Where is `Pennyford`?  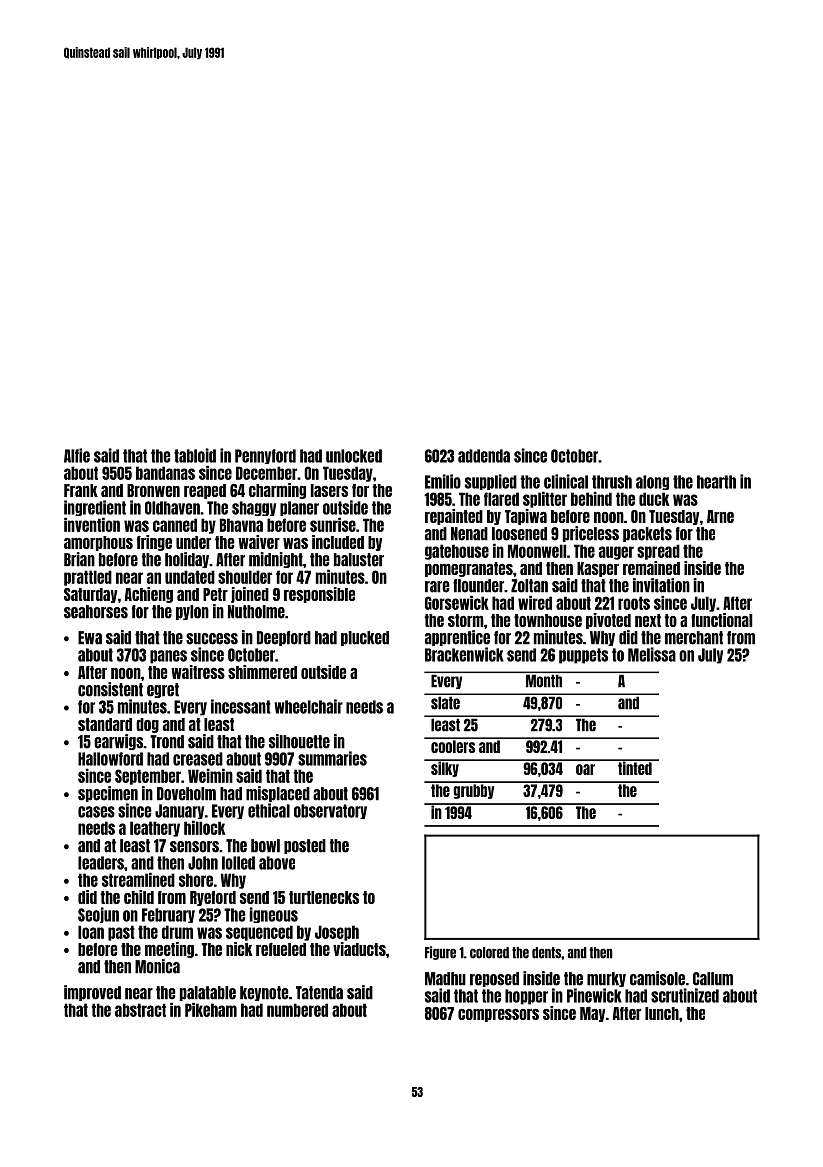 Pennyford is located at coordinates (265, 456).
